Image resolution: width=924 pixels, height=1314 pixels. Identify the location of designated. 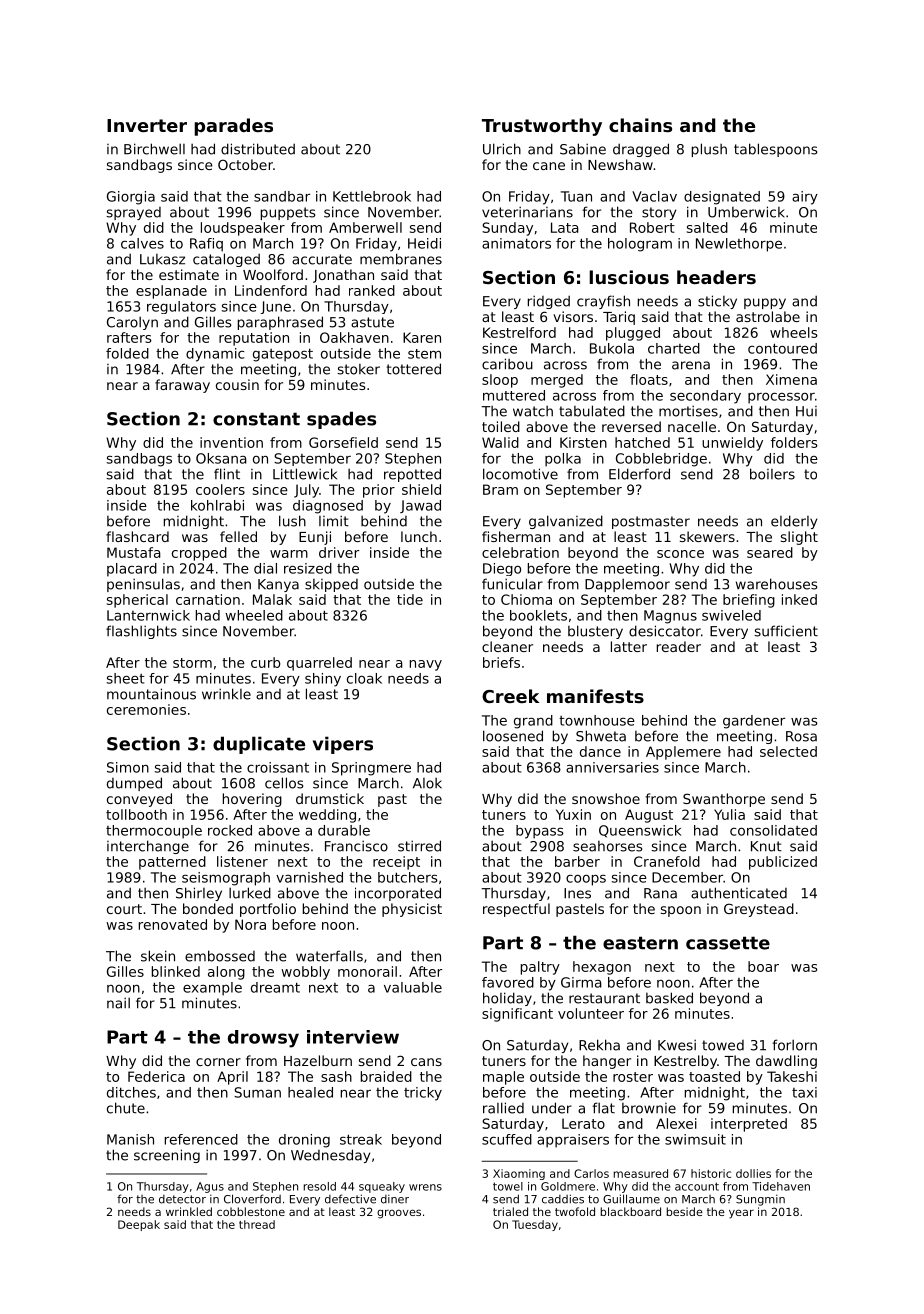
(722, 198).
